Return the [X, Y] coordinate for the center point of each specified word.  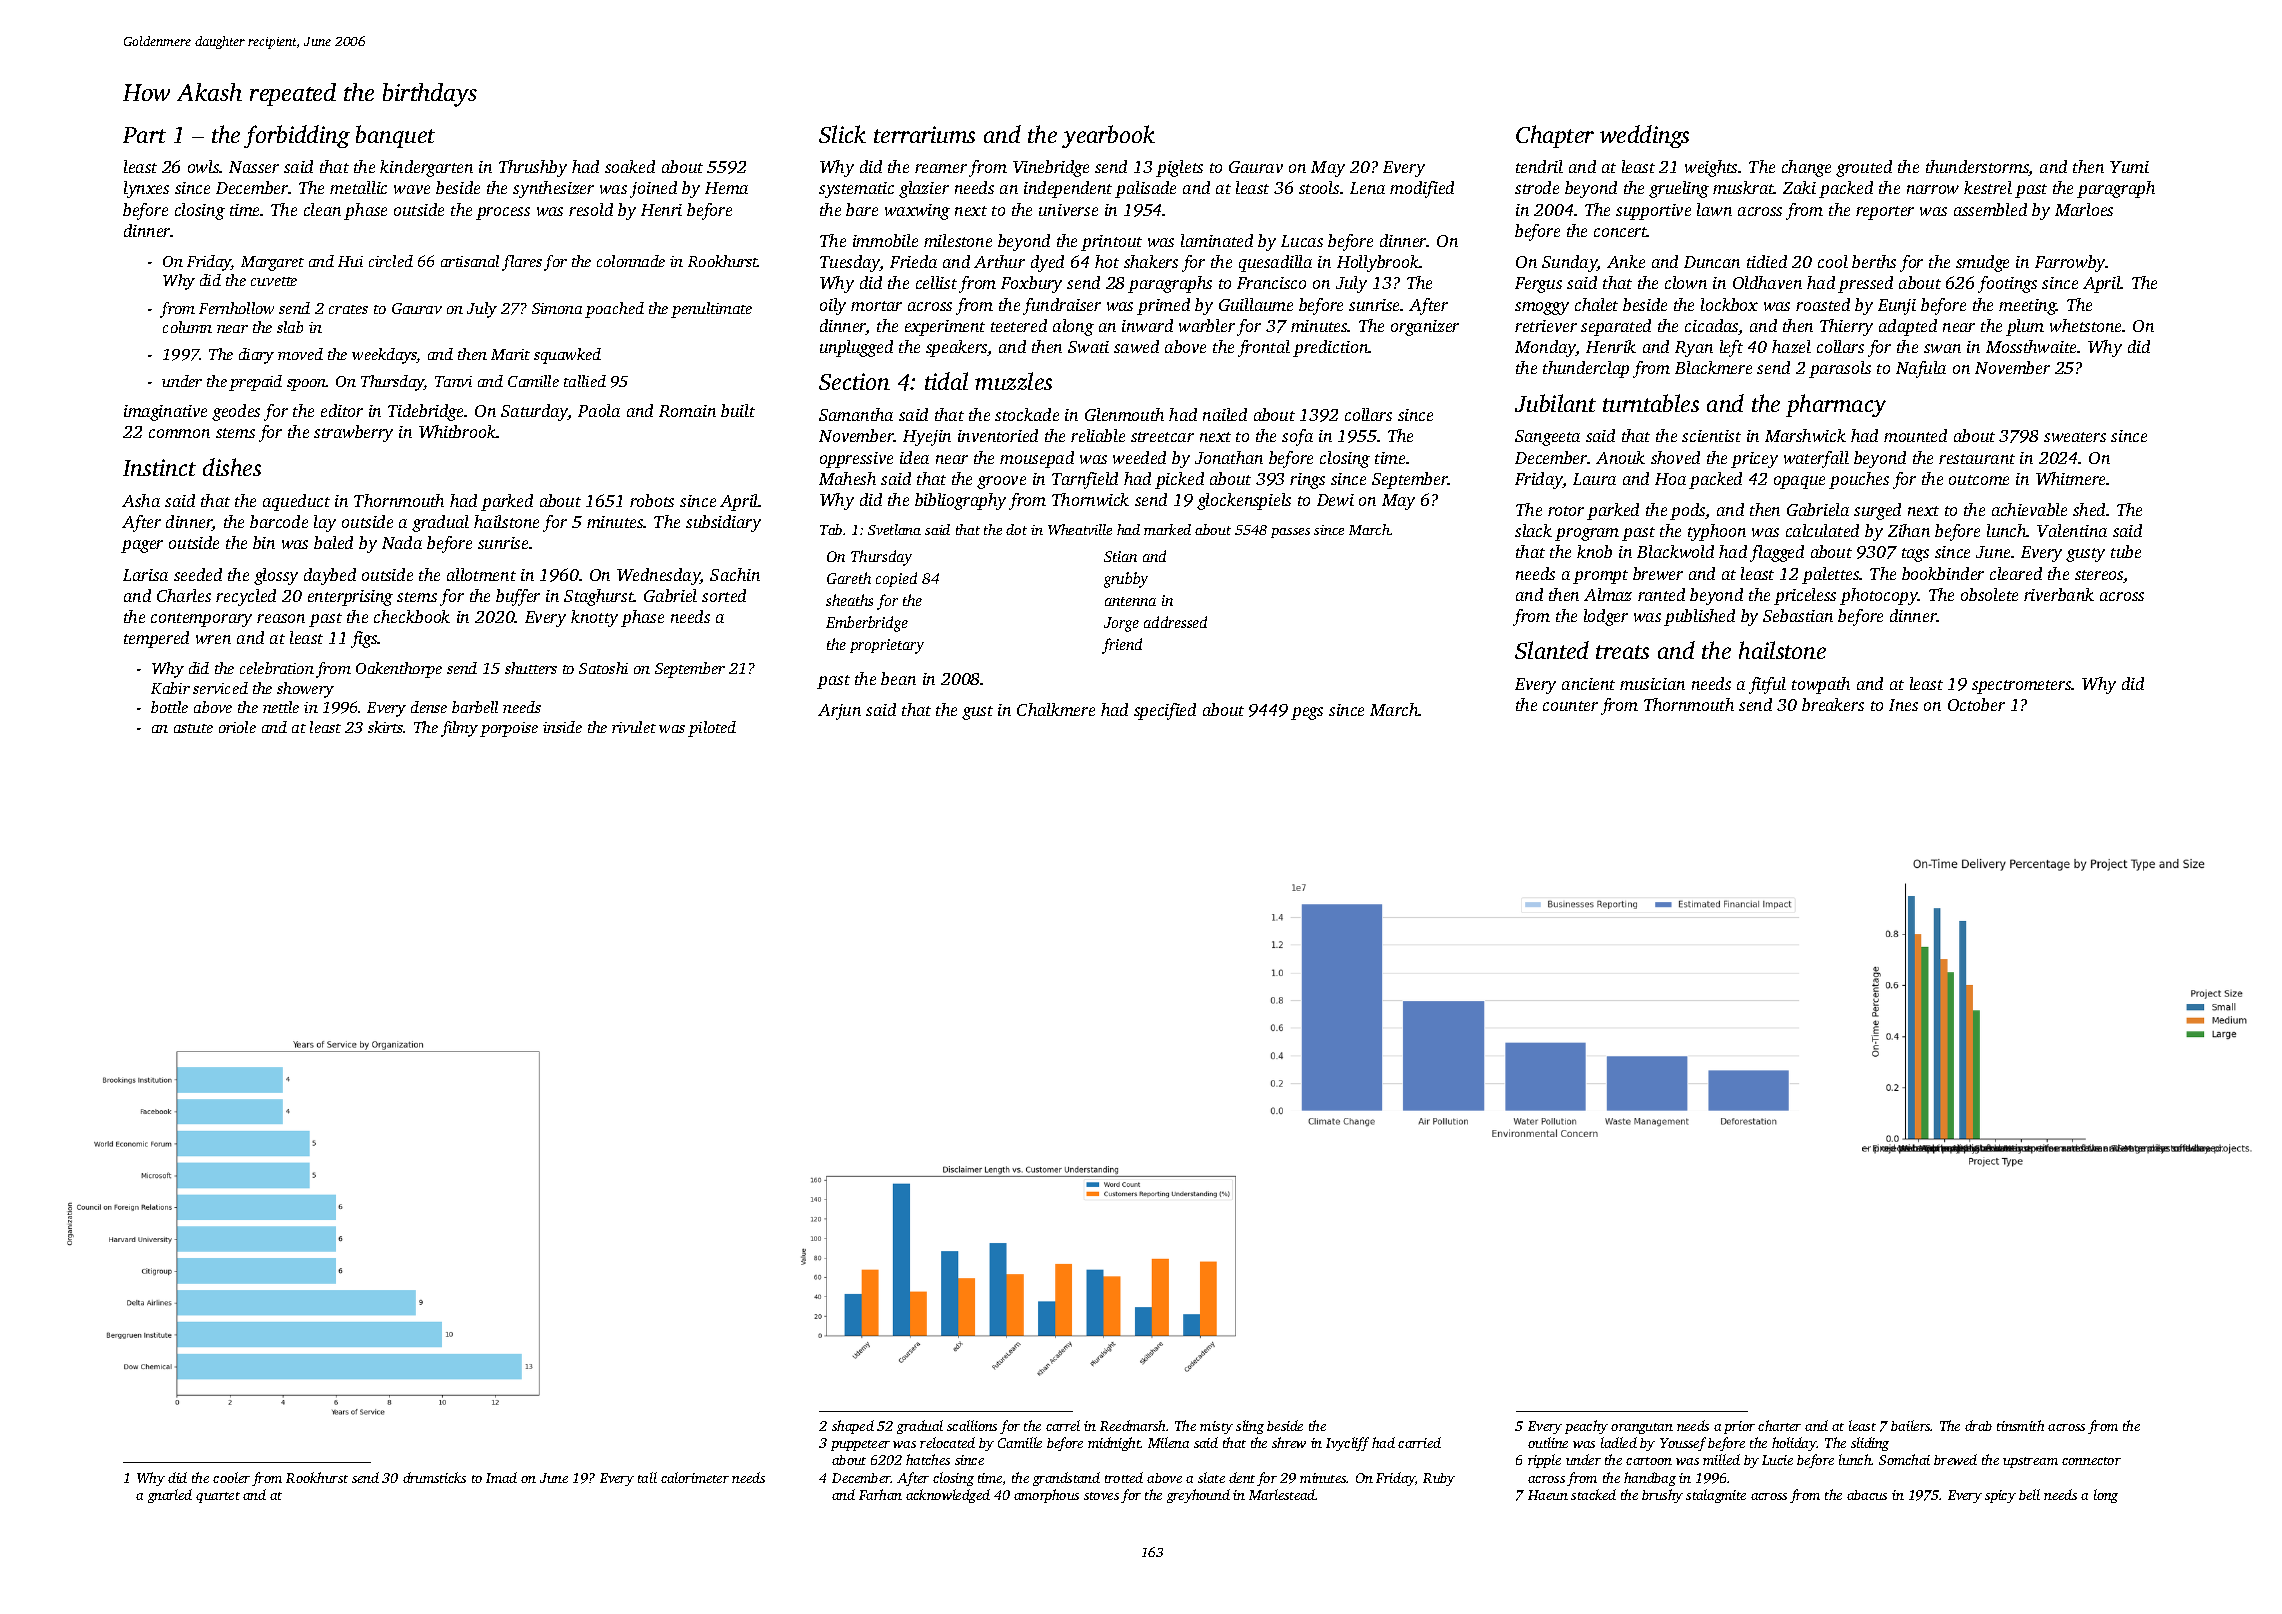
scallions [972, 1425]
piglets [1179, 168]
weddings [1644, 136]
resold [591, 209]
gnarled [170, 1496]
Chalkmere [1056, 709]
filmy [459, 729]
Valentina [2072, 530]
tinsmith [2020, 1425]
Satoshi [603, 668]
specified [1165, 711]
